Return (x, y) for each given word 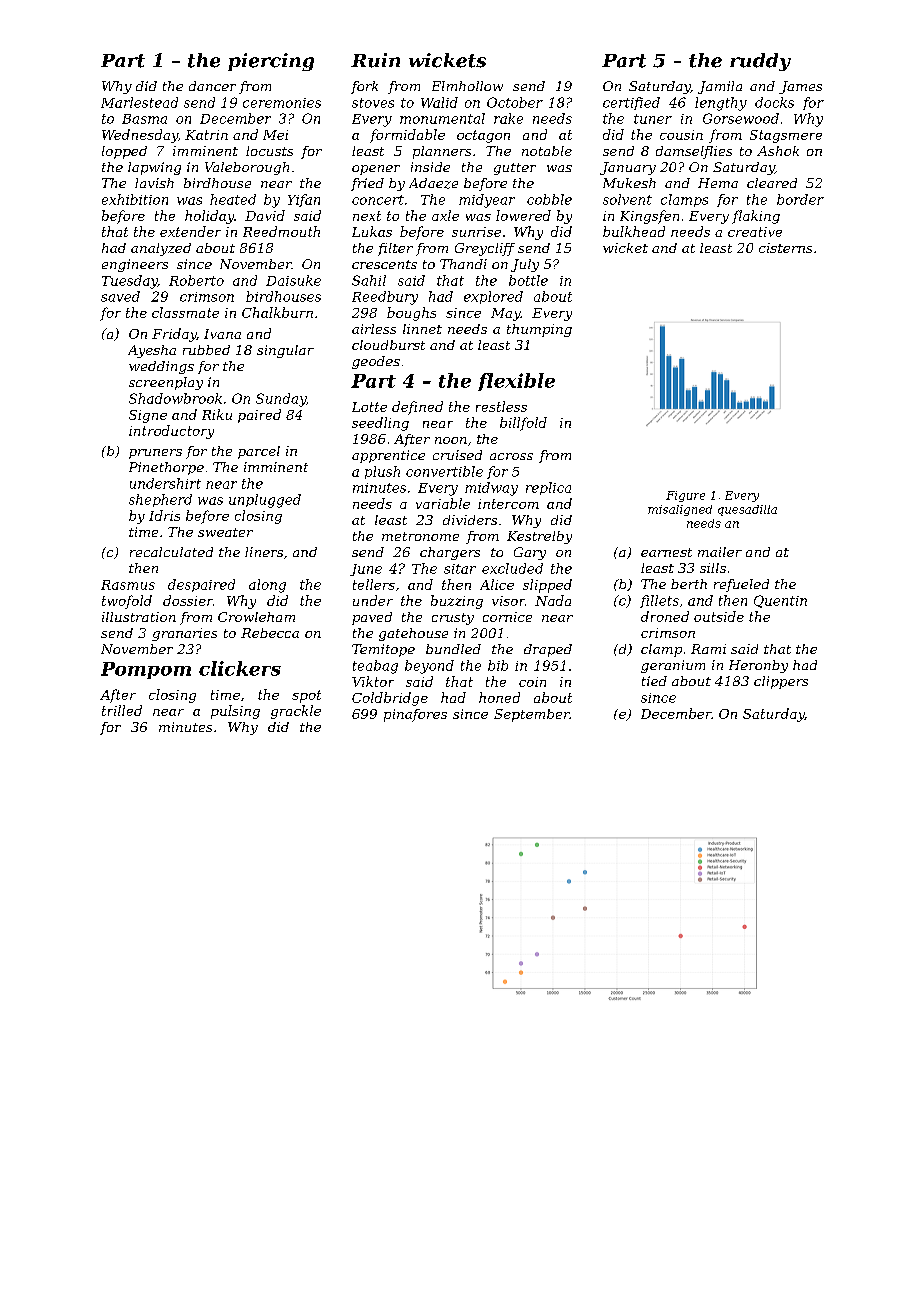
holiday (209, 217)
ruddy (760, 62)
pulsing (235, 712)
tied (654, 681)
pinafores (415, 715)
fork (364, 87)
